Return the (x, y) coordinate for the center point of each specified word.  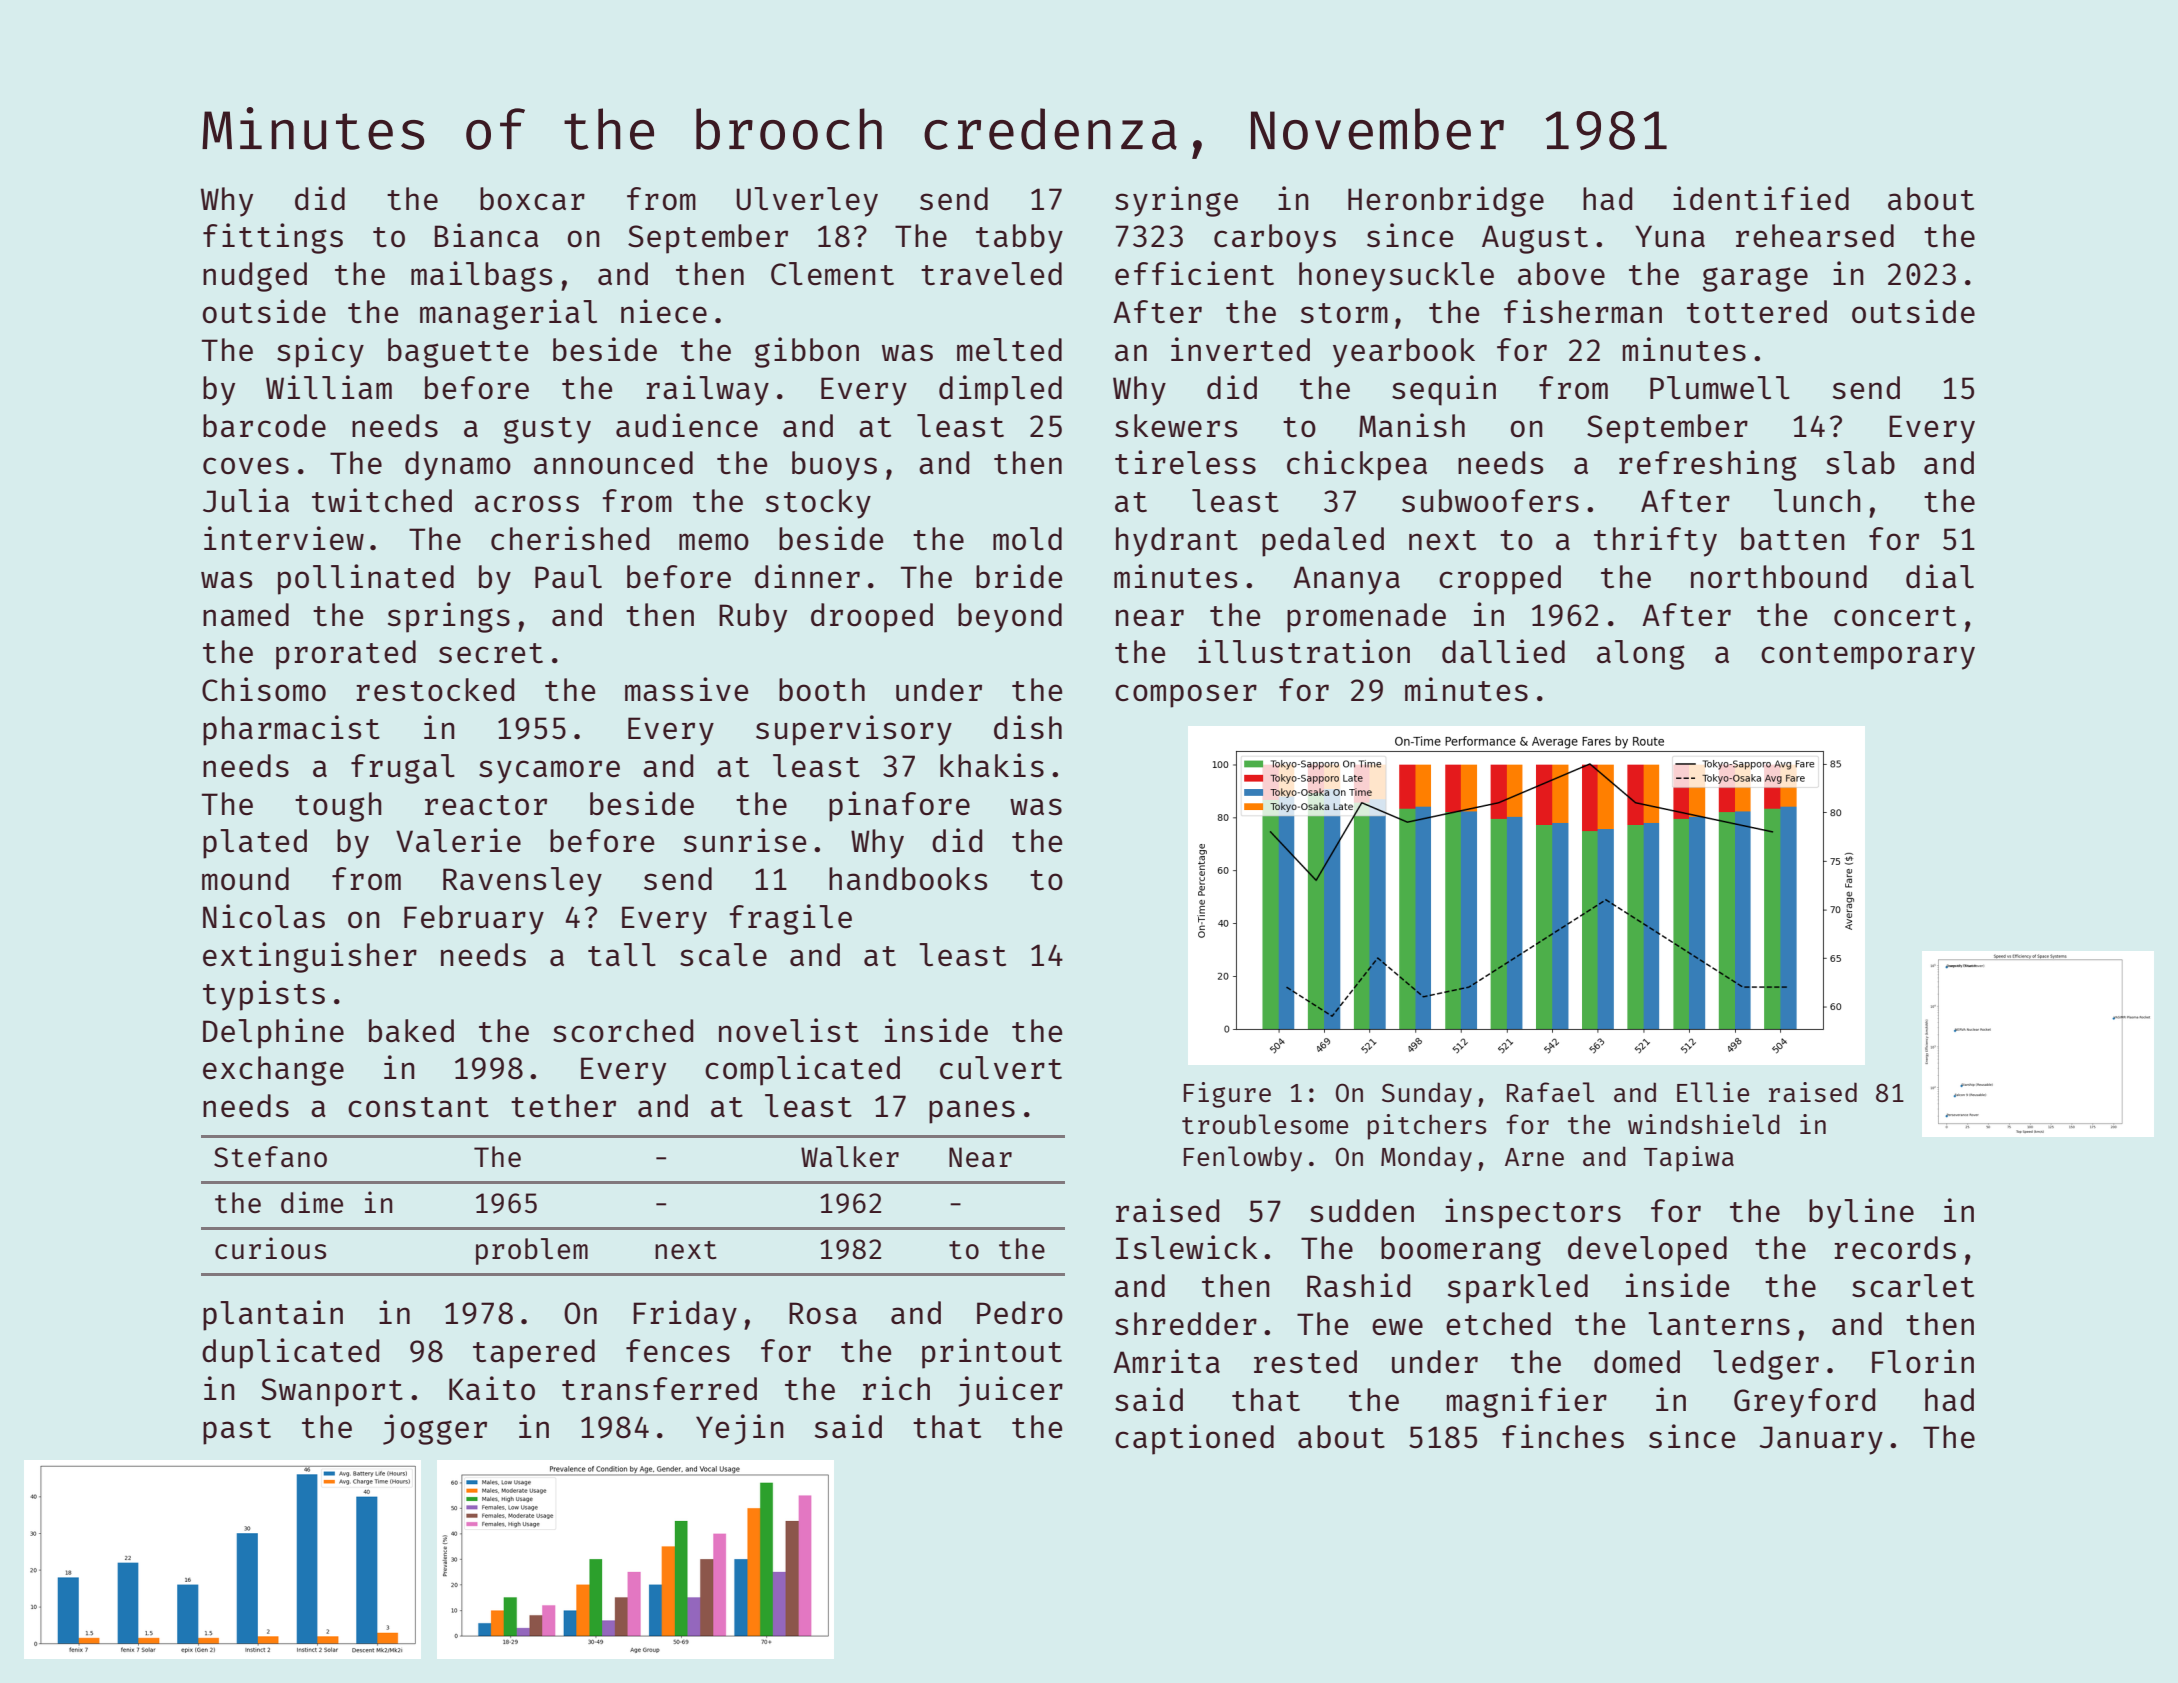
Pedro (1020, 1313)
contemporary (1868, 656)
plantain (273, 1315)
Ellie (1713, 1092)
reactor (486, 805)
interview (284, 538)
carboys (1275, 239)
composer (1186, 696)
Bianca (487, 235)
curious (270, 1248)
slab (1860, 463)
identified (1761, 198)
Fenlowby (1243, 1159)
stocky (818, 504)
